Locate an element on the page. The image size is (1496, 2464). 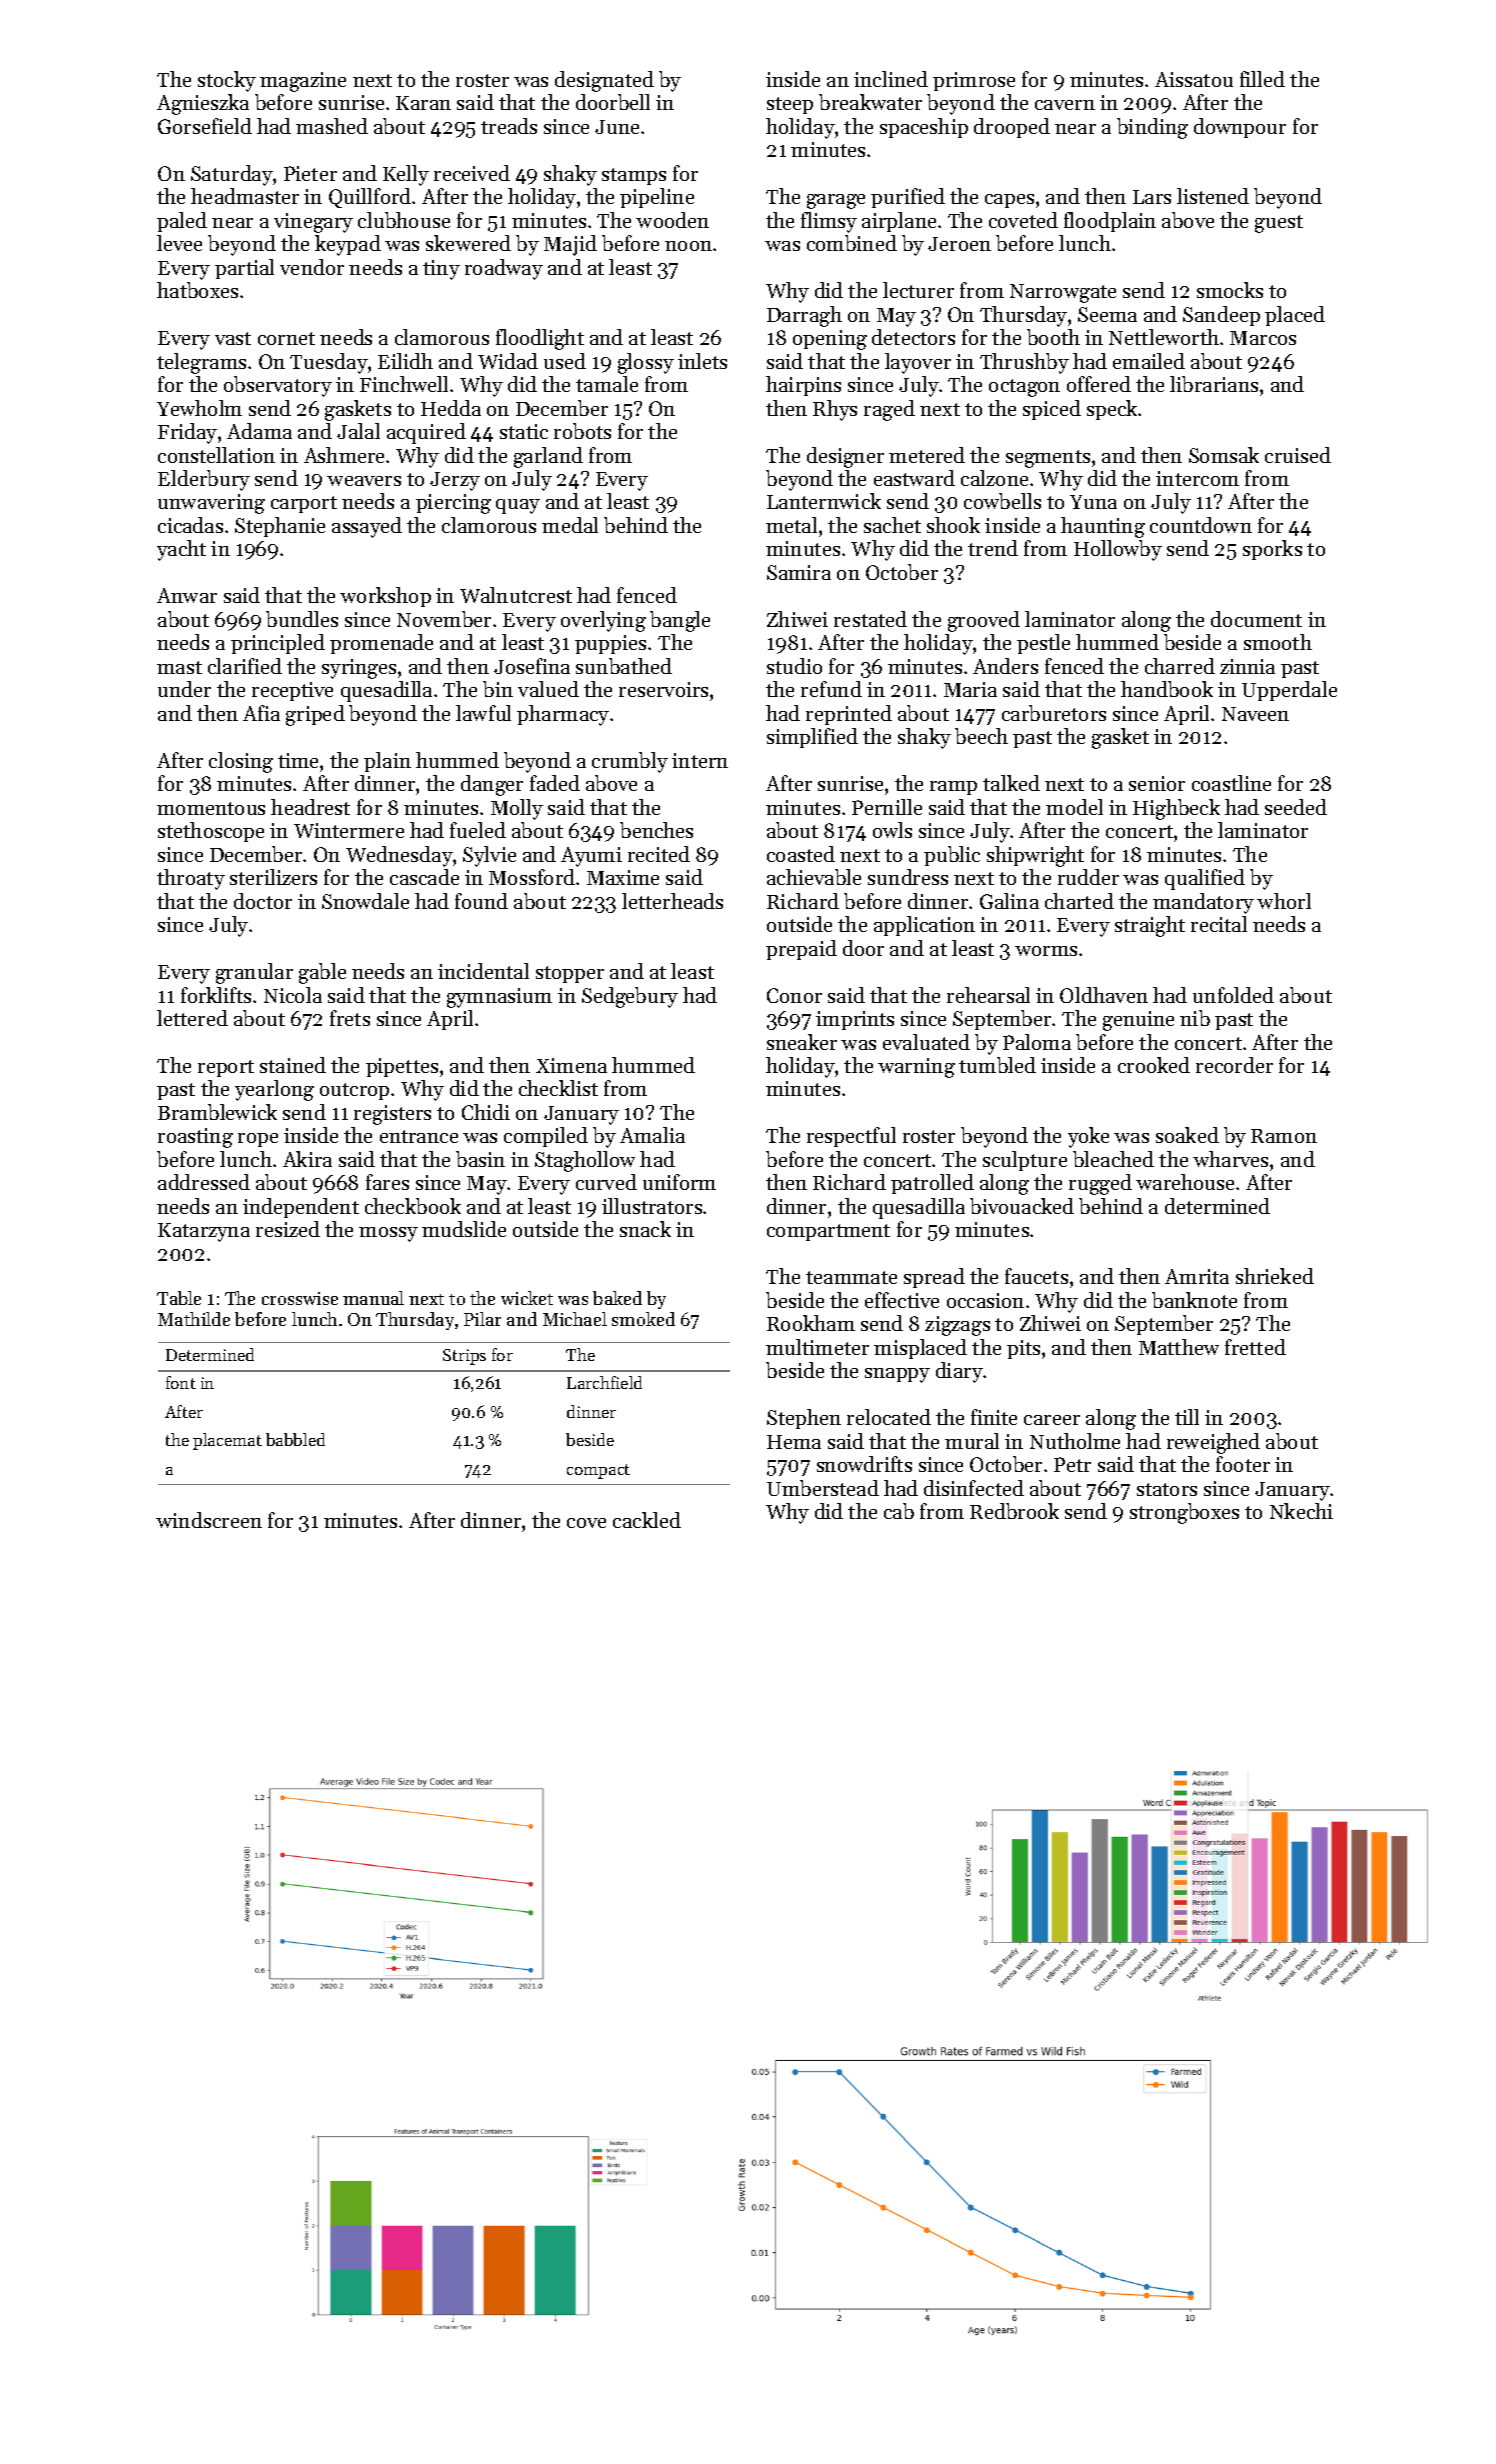
filled is located at coordinates (1262, 79).
